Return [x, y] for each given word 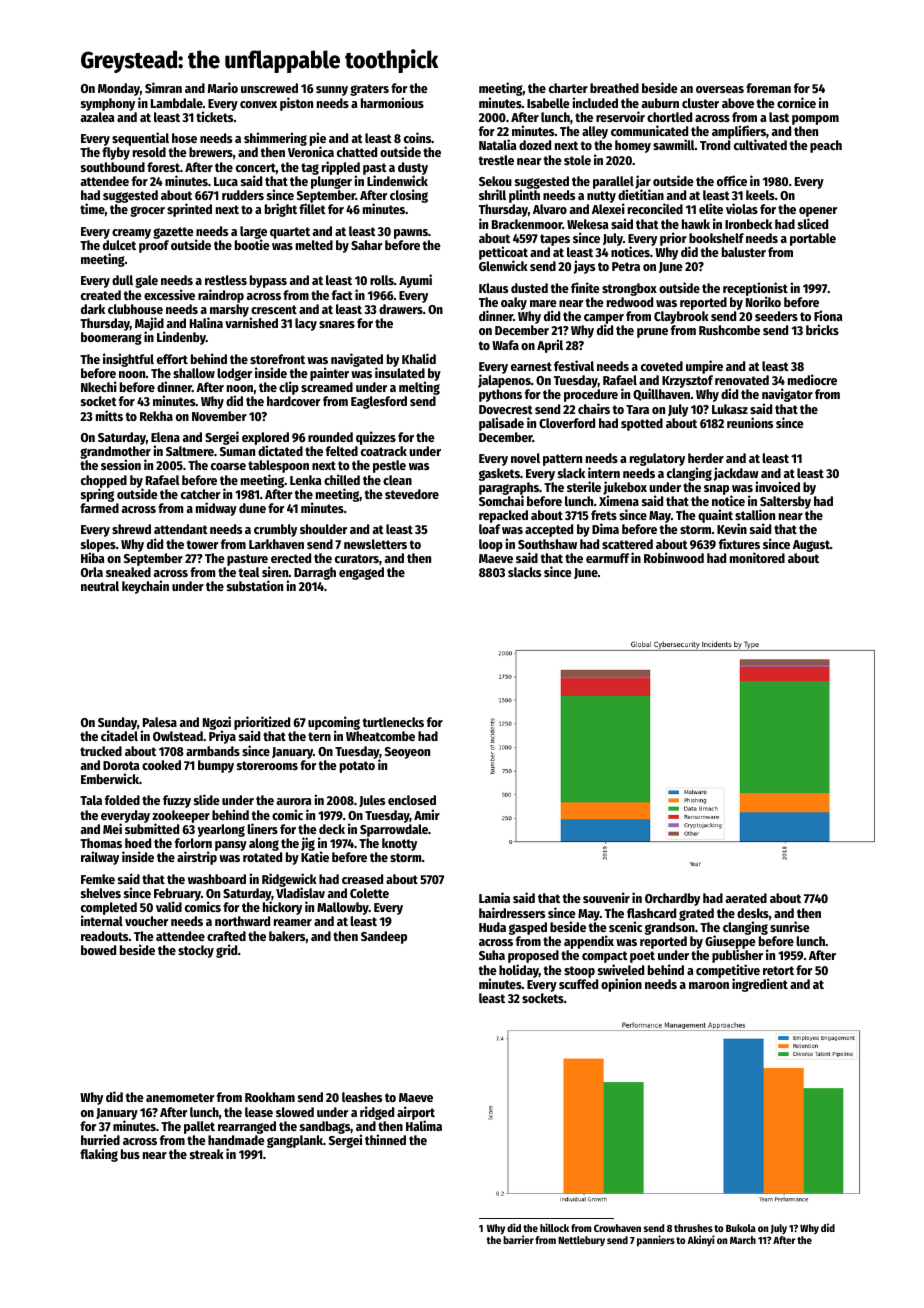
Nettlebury [581, 1241]
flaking [99, 1155]
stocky [196, 951]
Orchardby [672, 899]
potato [357, 767]
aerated [746, 898]
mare [543, 303]
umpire [704, 367]
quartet [290, 233]
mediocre [812, 379]
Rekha [156, 416]
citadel [119, 736]
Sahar [367, 245]
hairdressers [512, 912]
